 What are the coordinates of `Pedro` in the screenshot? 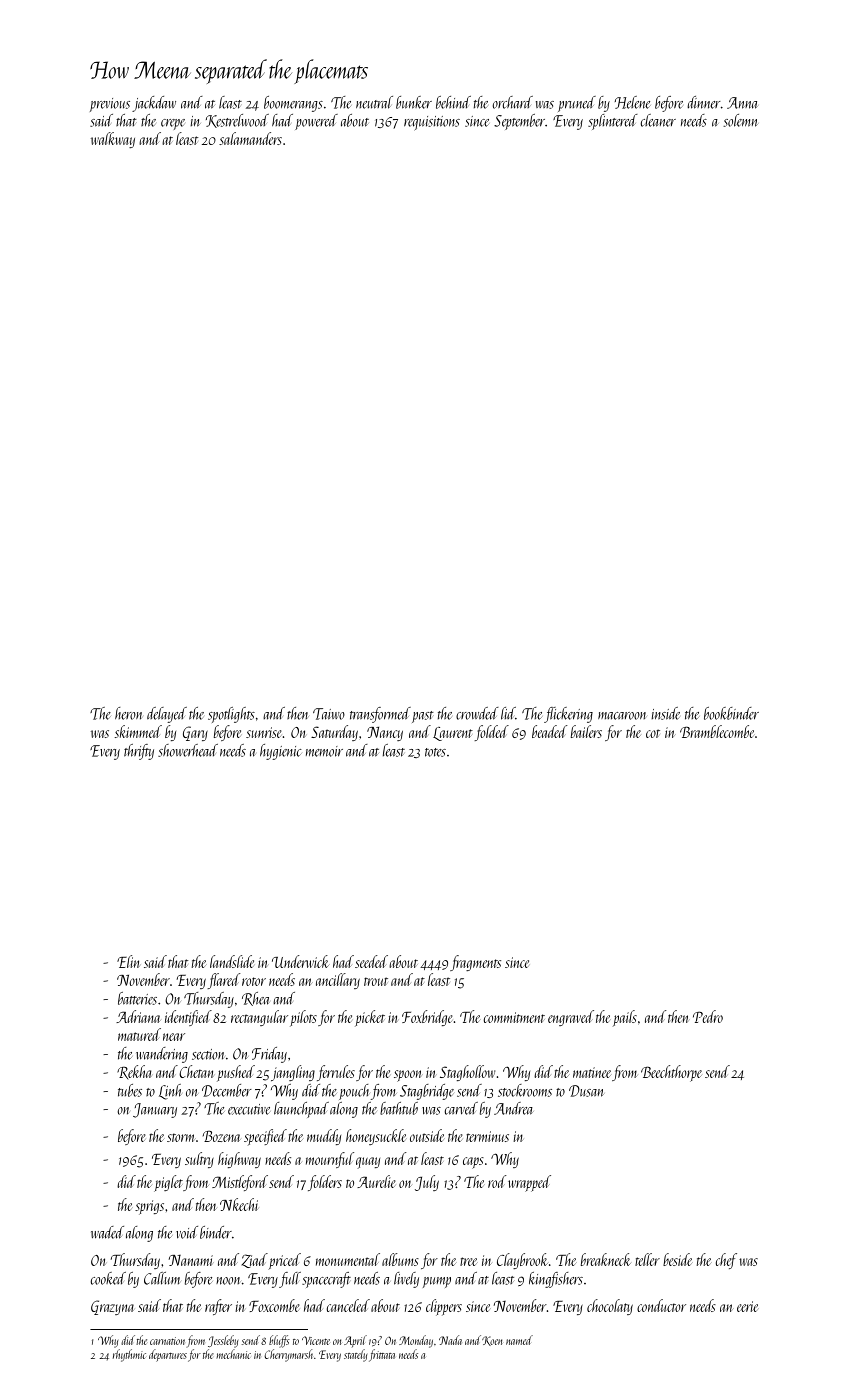 It's located at (708, 1016).
